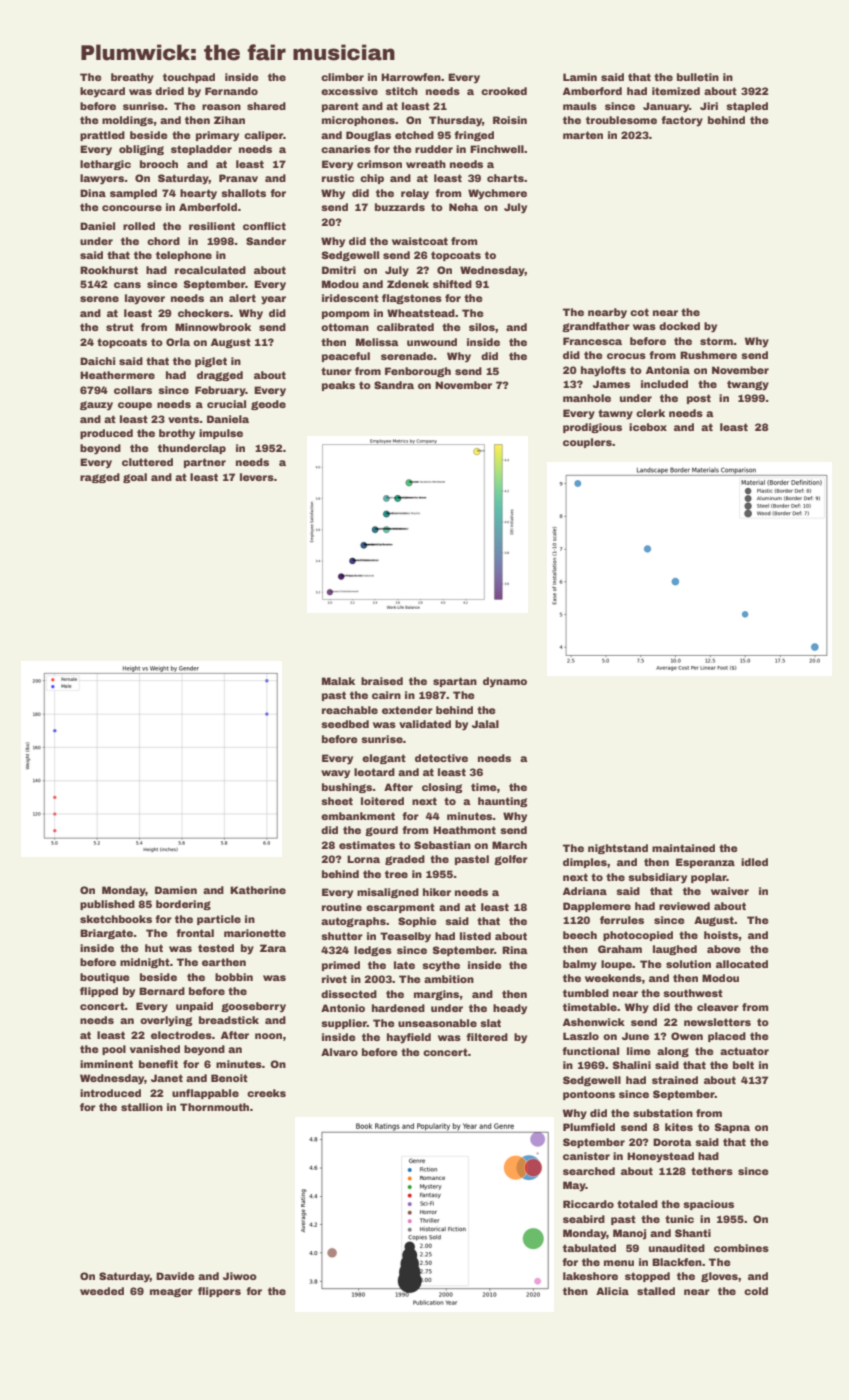 Image resolution: width=849 pixels, height=1400 pixels. What do you see at coordinates (716, 341) in the page?
I see `storm` at bounding box center [716, 341].
